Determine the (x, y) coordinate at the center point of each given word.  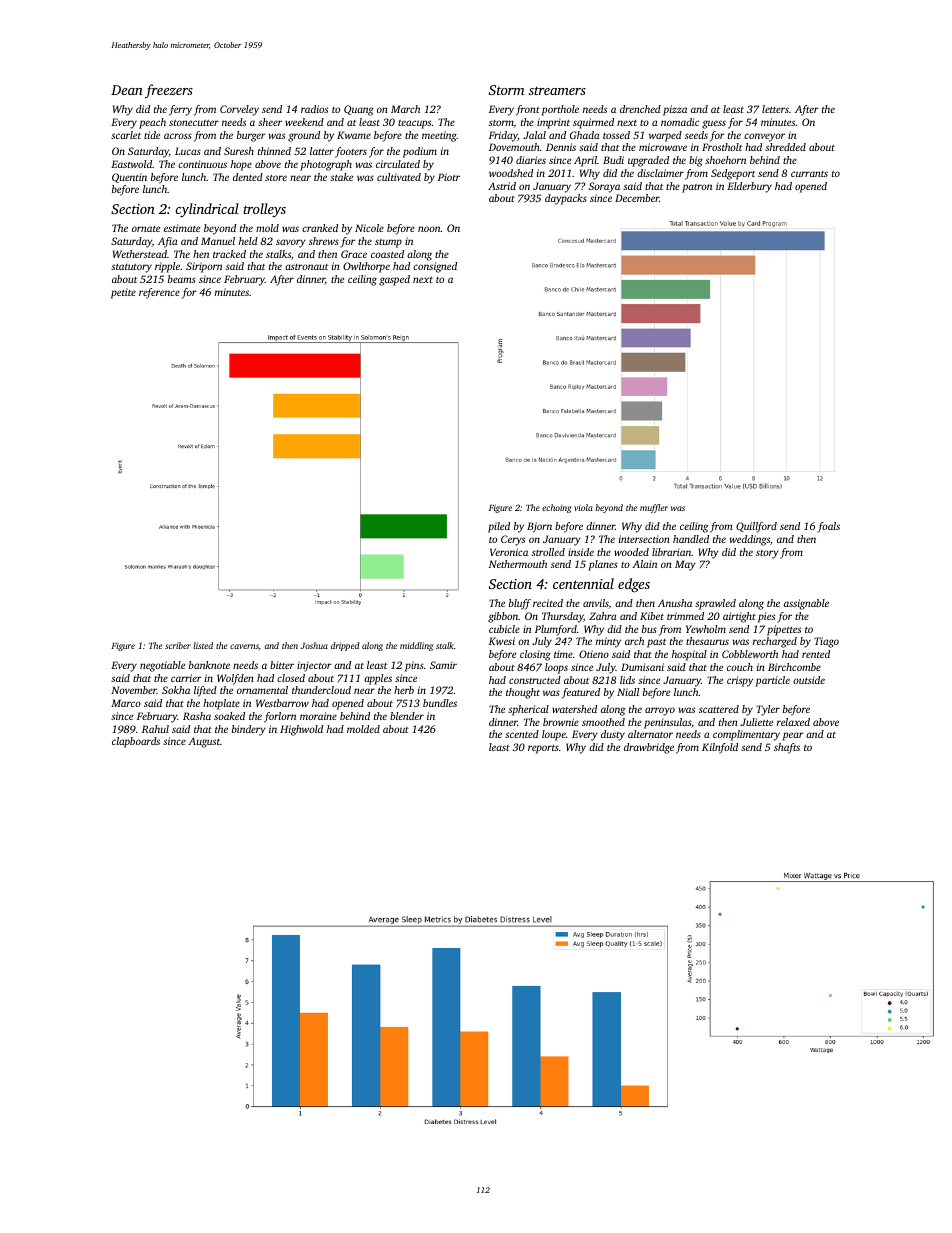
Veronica (509, 552)
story (767, 554)
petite (123, 293)
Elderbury (749, 187)
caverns (244, 646)
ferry (180, 110)
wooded (631, 552)
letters (775, 109)
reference (159, 293)
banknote (209, 665)
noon (429, 229)
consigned (435, 267)
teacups (414, 124)
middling (416, 646)
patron (697, 188)
